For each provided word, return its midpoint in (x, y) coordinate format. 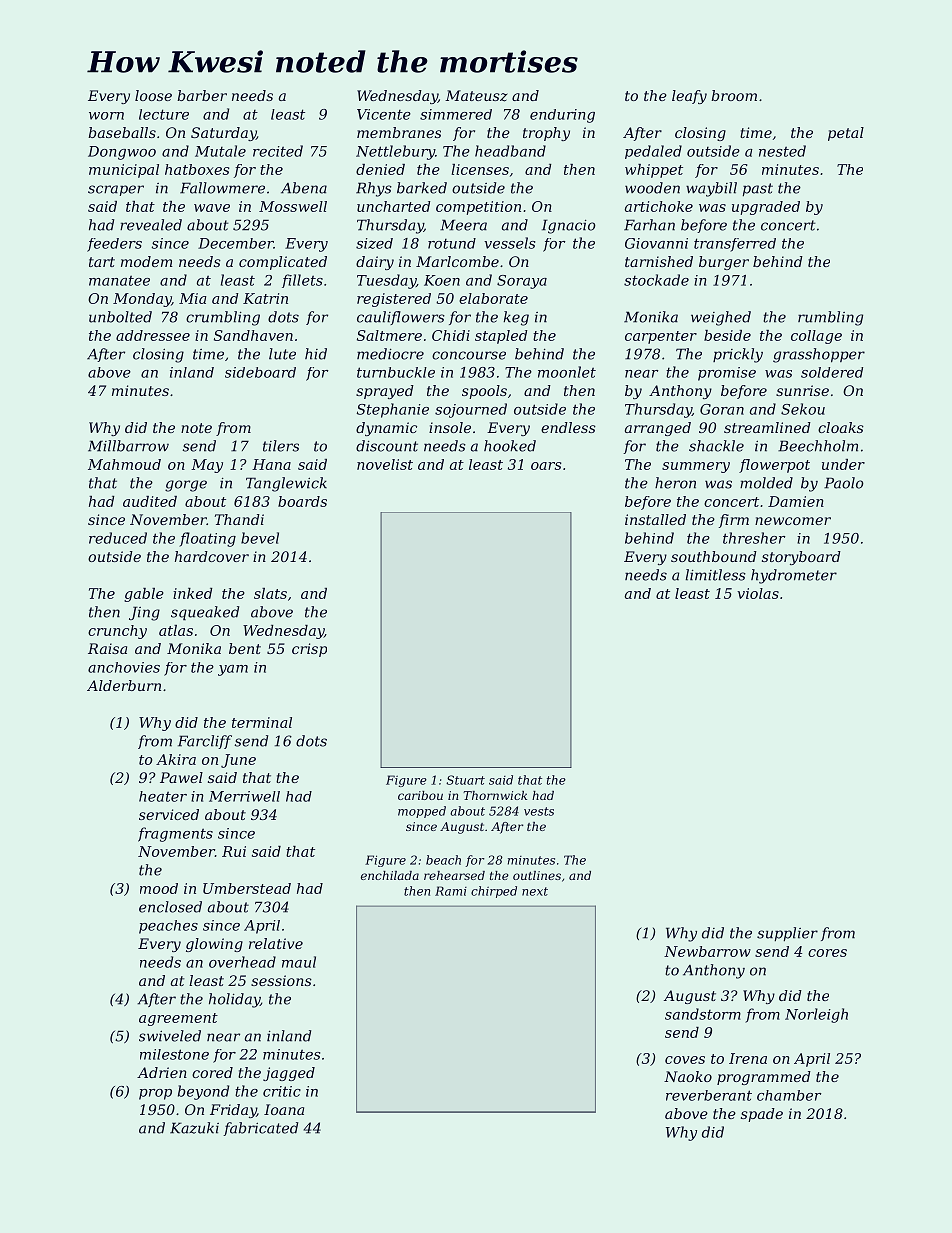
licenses (480, 169)
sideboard (260, 372)
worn (106, 116)
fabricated (260, 1129)
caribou (420, 795)
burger (724, 263)
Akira (176, 759)
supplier (787, 934)
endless (568, 427)
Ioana (284, 1109)
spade (762, 1115)
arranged (658, 429)
